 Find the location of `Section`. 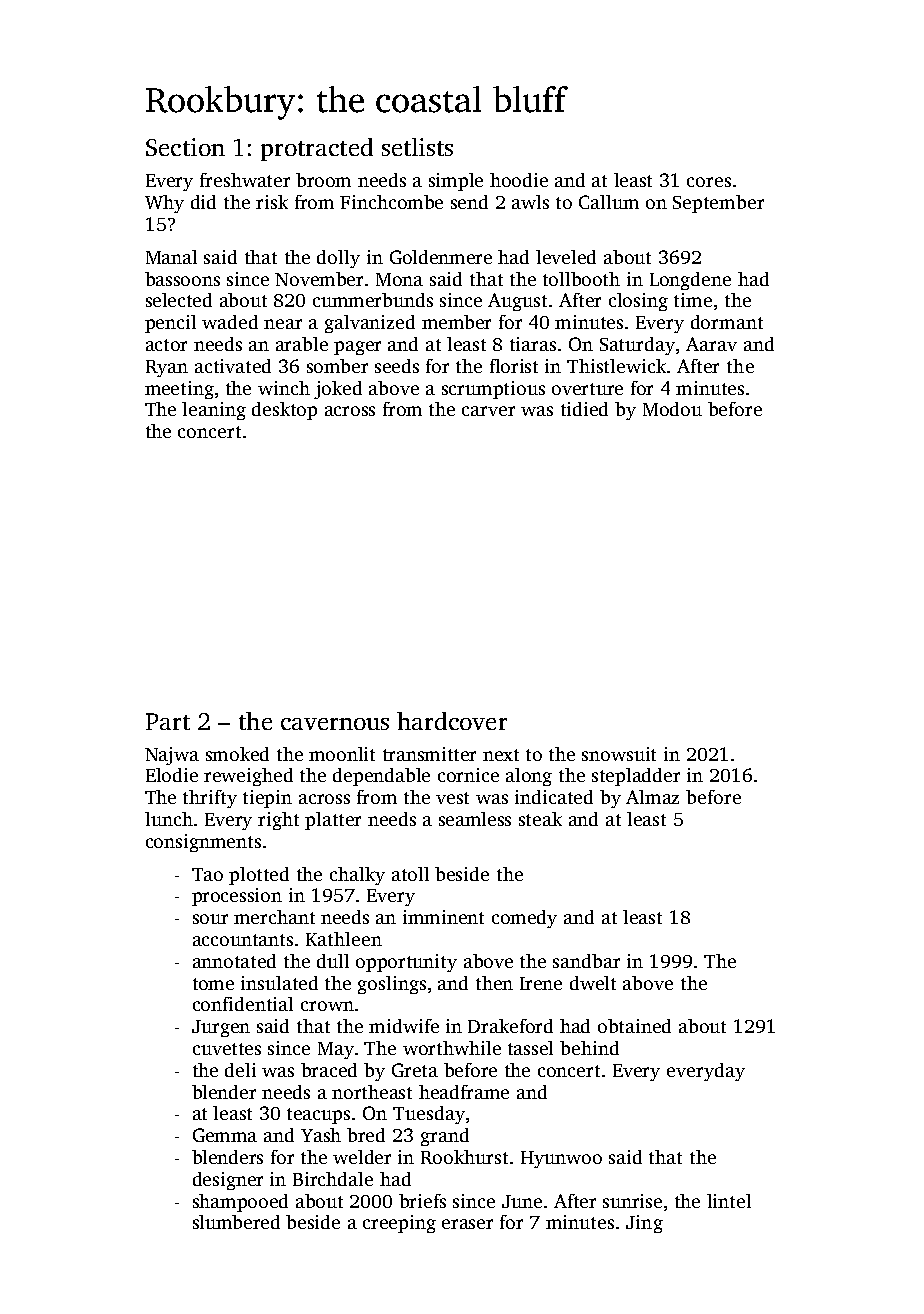

Section is located at coordinates (185, 147).
